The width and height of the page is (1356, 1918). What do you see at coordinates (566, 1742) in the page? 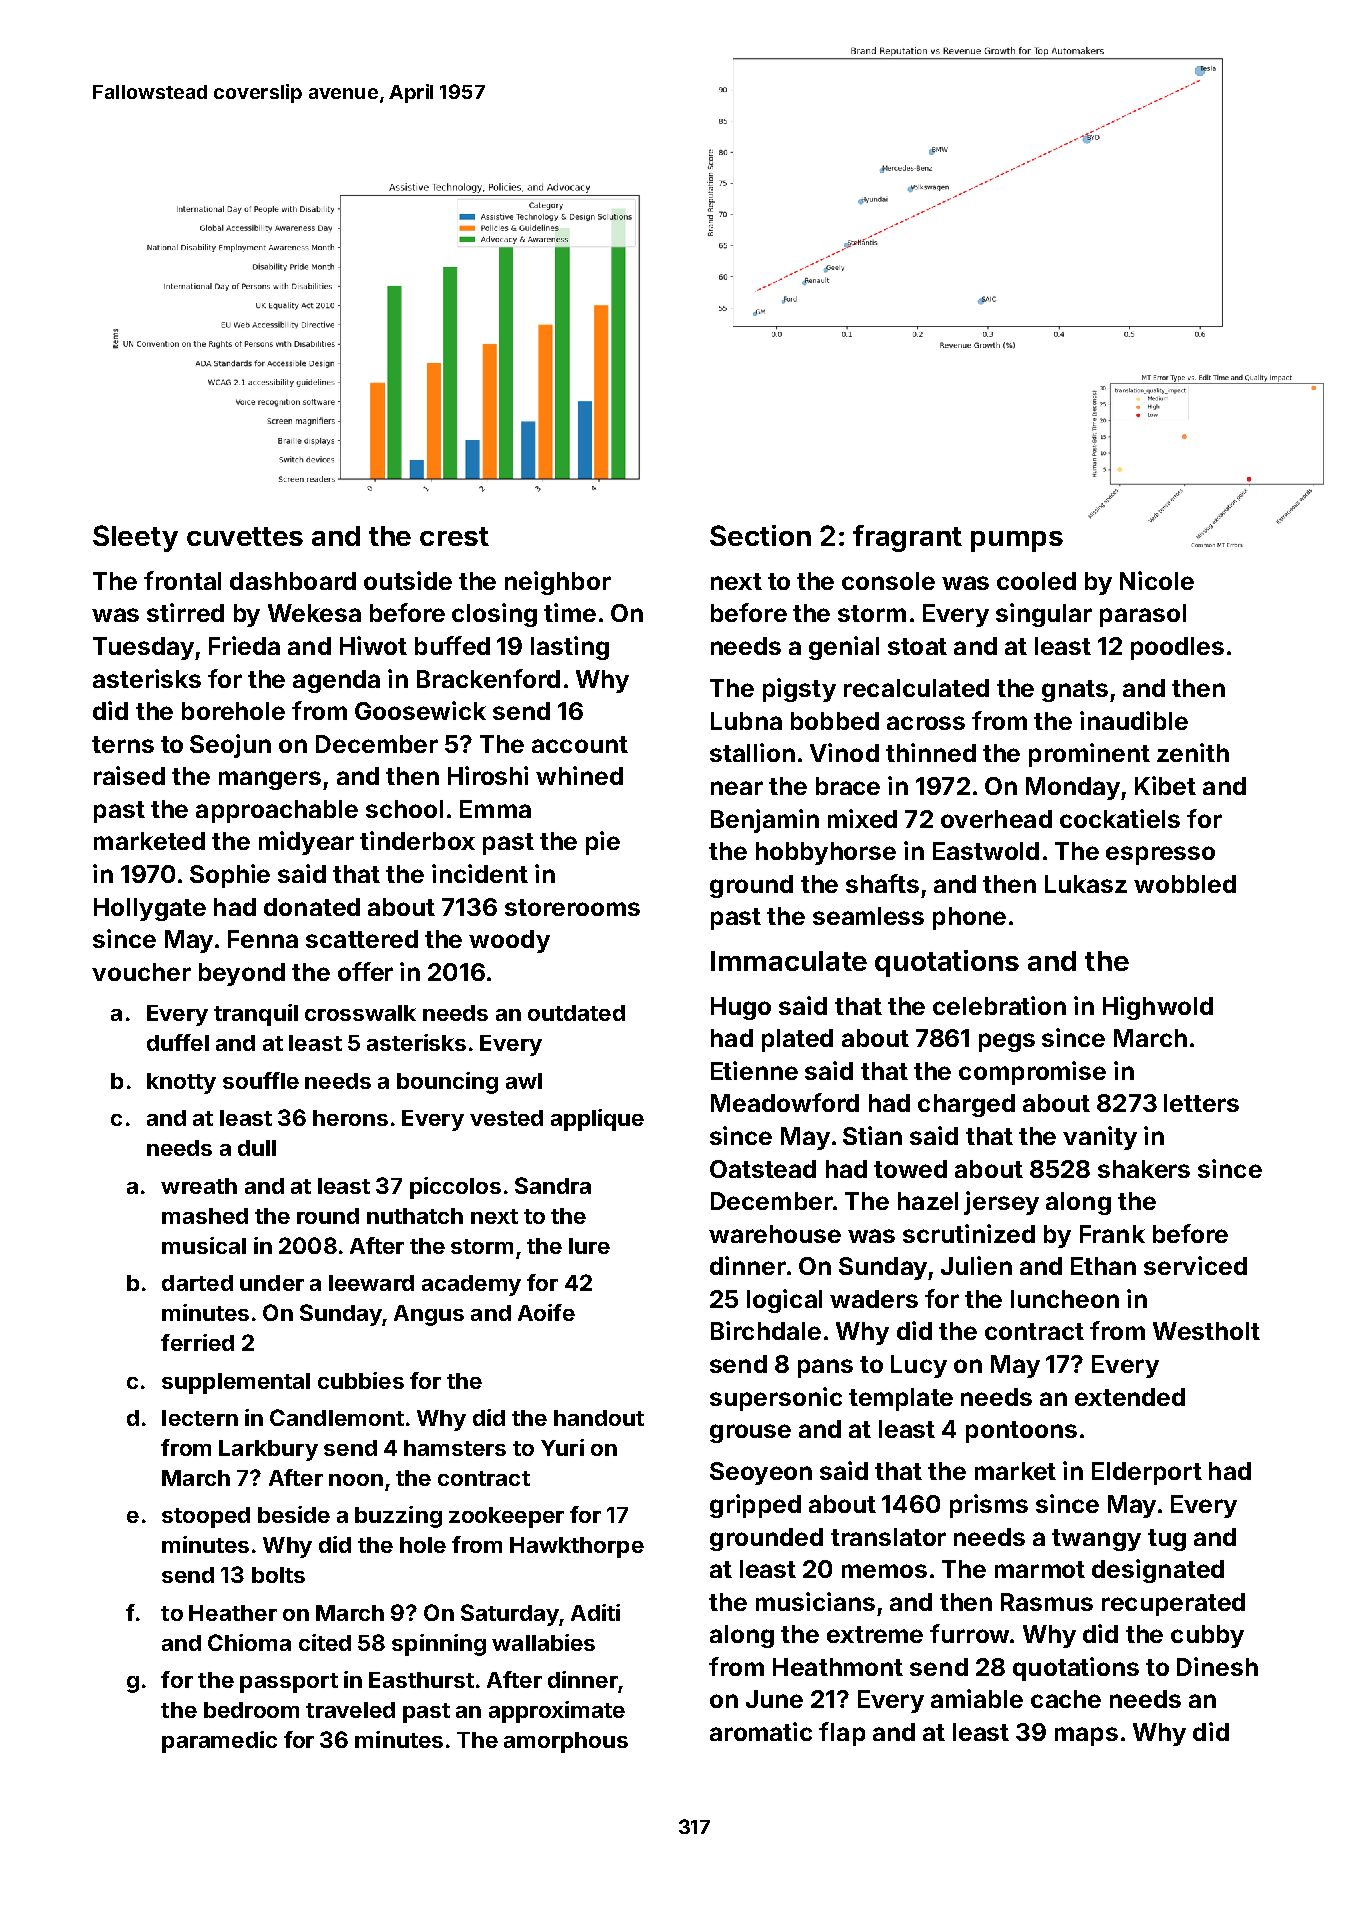
I see `amorphous` at bounding box center [566, 1742].
